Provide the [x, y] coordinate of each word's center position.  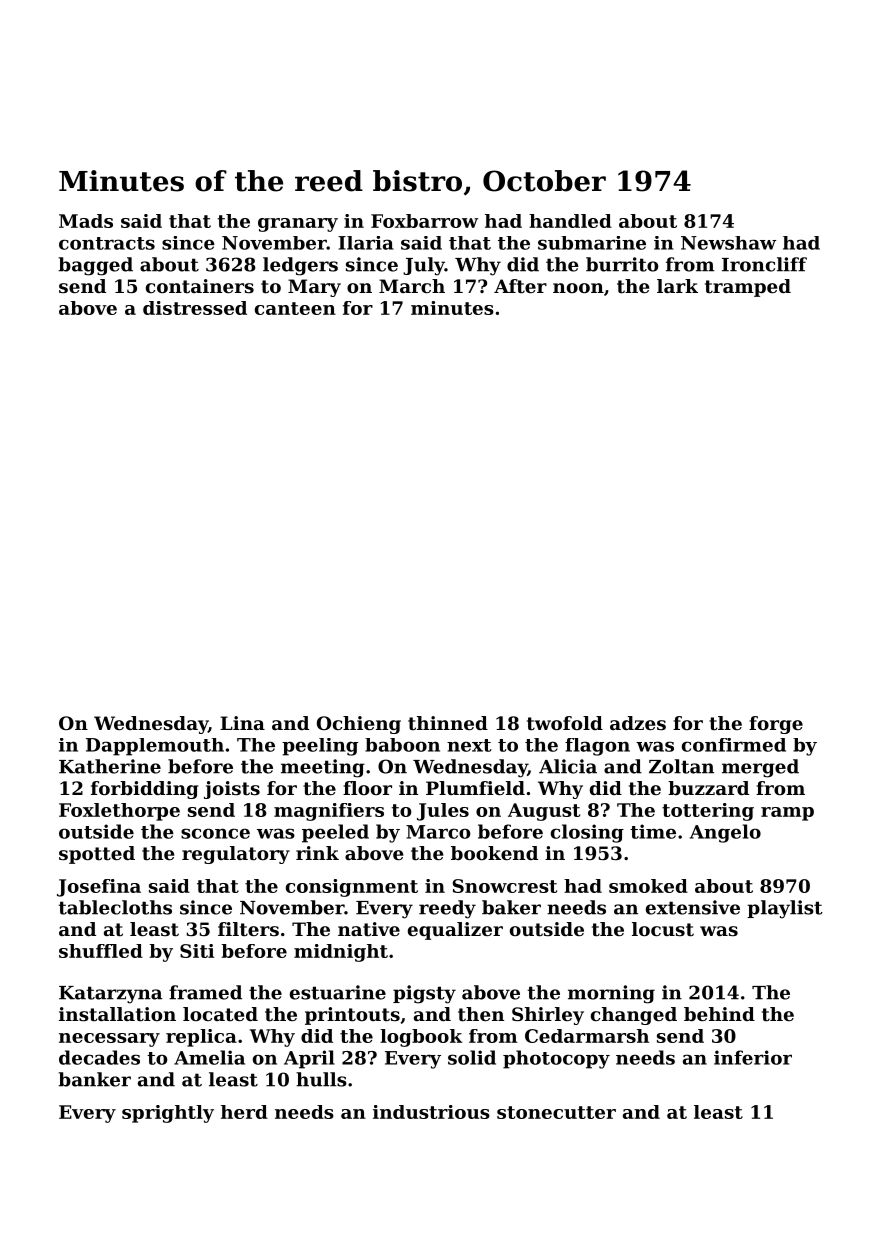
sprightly [168, 1114]
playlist [785, 909]
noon [578, 288]
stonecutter [556, 1112]
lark [677, 286]
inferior [753, 1057]
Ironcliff [764, 264]
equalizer [455, 931]
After [520, 286]
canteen [295, 308]
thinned [448, 723]
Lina [242, 723]
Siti [197, 951]
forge [776, 725]
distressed [195, 308]
